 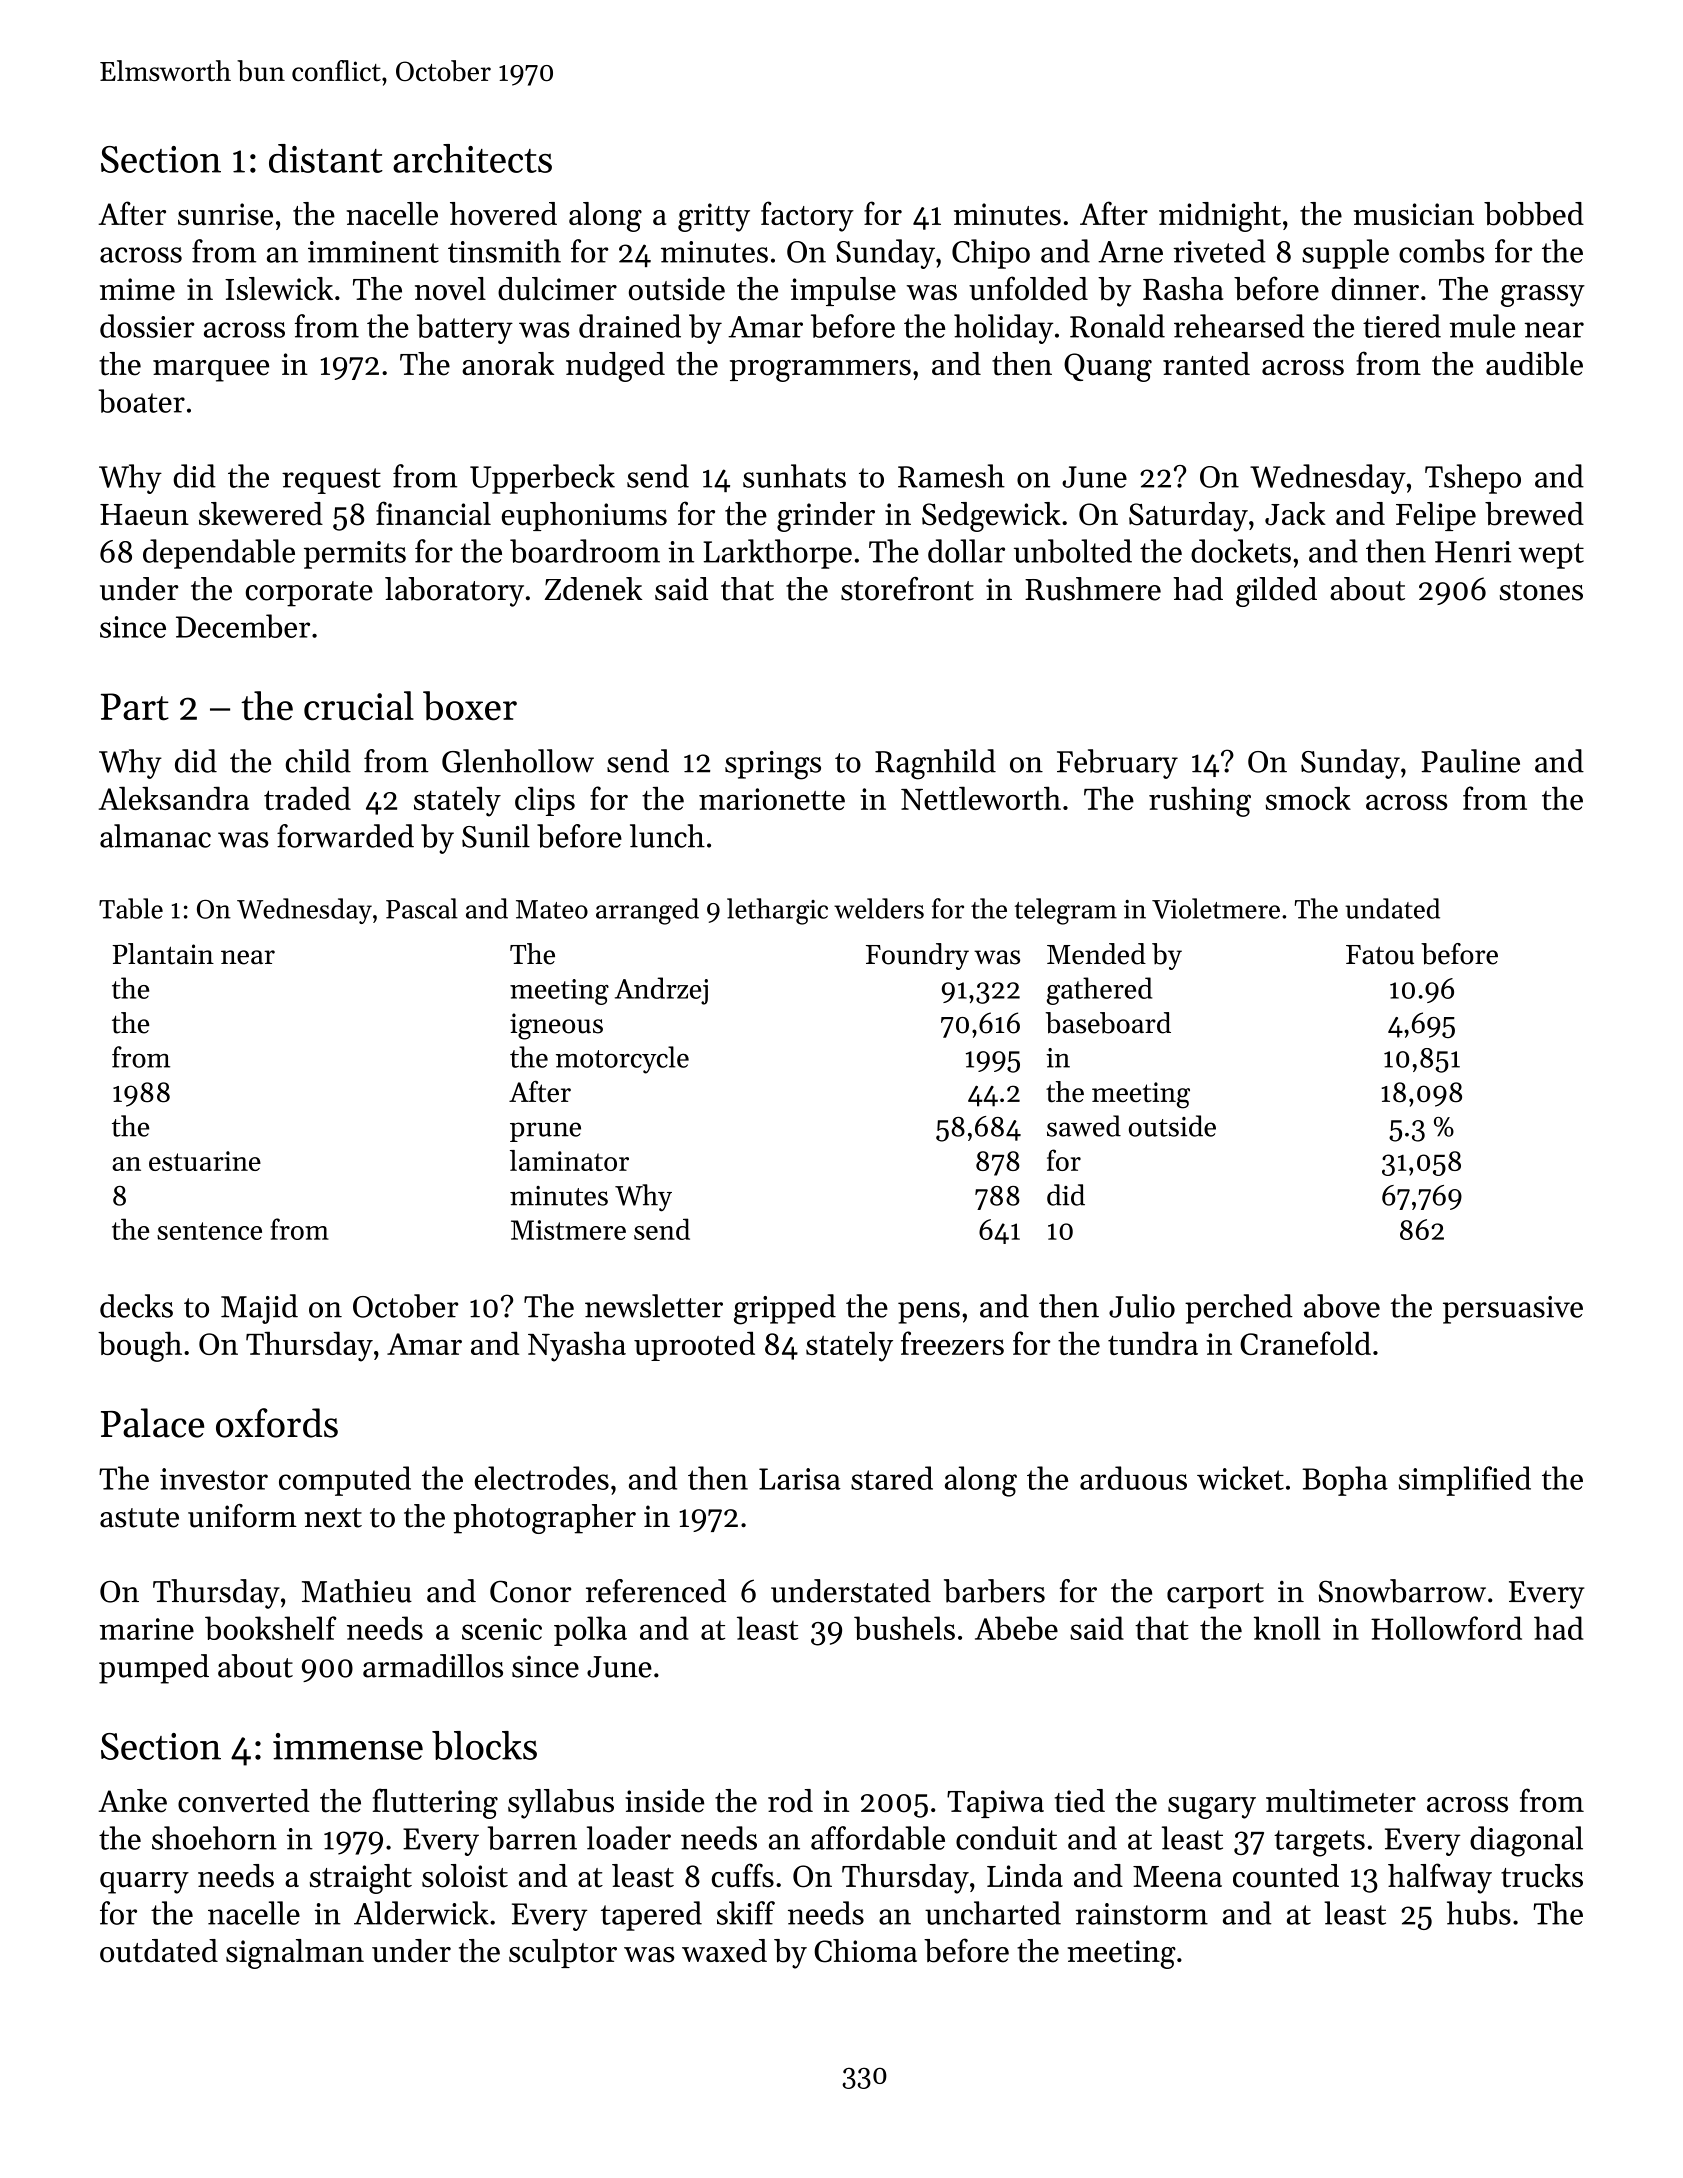 I want to click on estuarine, so click(x=205, y=1161).
